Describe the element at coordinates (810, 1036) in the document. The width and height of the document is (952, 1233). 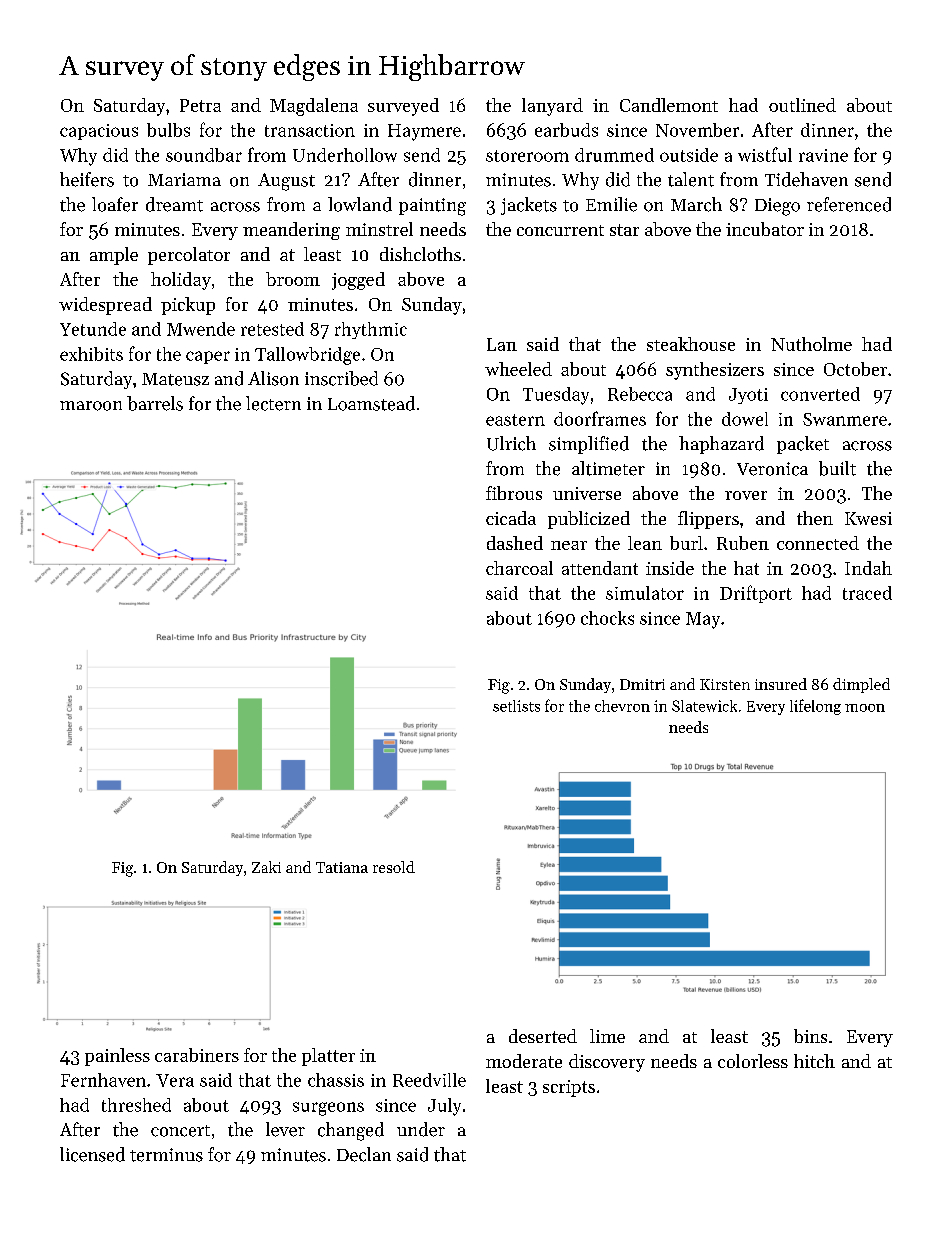
I see `bins` at that location.
